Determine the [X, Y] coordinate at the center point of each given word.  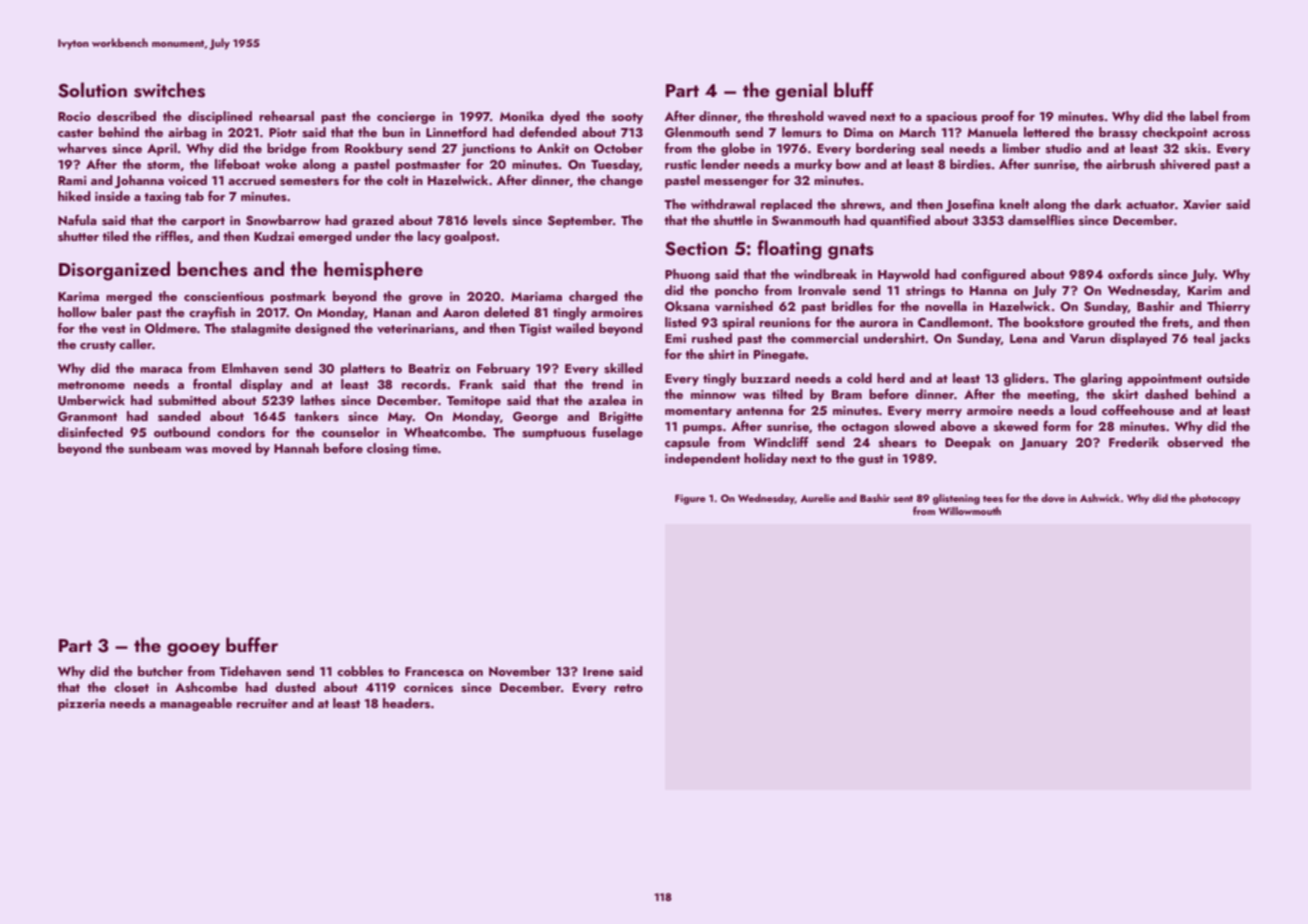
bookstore [1054, 322]
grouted [1111, 323]
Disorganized [114, 271]
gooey [193, 650]
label [1204, 116]
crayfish [212, 313]
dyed [565, 117]
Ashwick [1100, 498]
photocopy [1215, 499]
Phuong [687, 275]
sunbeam [155, 448]
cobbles [360, 671]
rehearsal [286, 116]
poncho [736, 291]
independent [702, 459]
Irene [598, 671]
